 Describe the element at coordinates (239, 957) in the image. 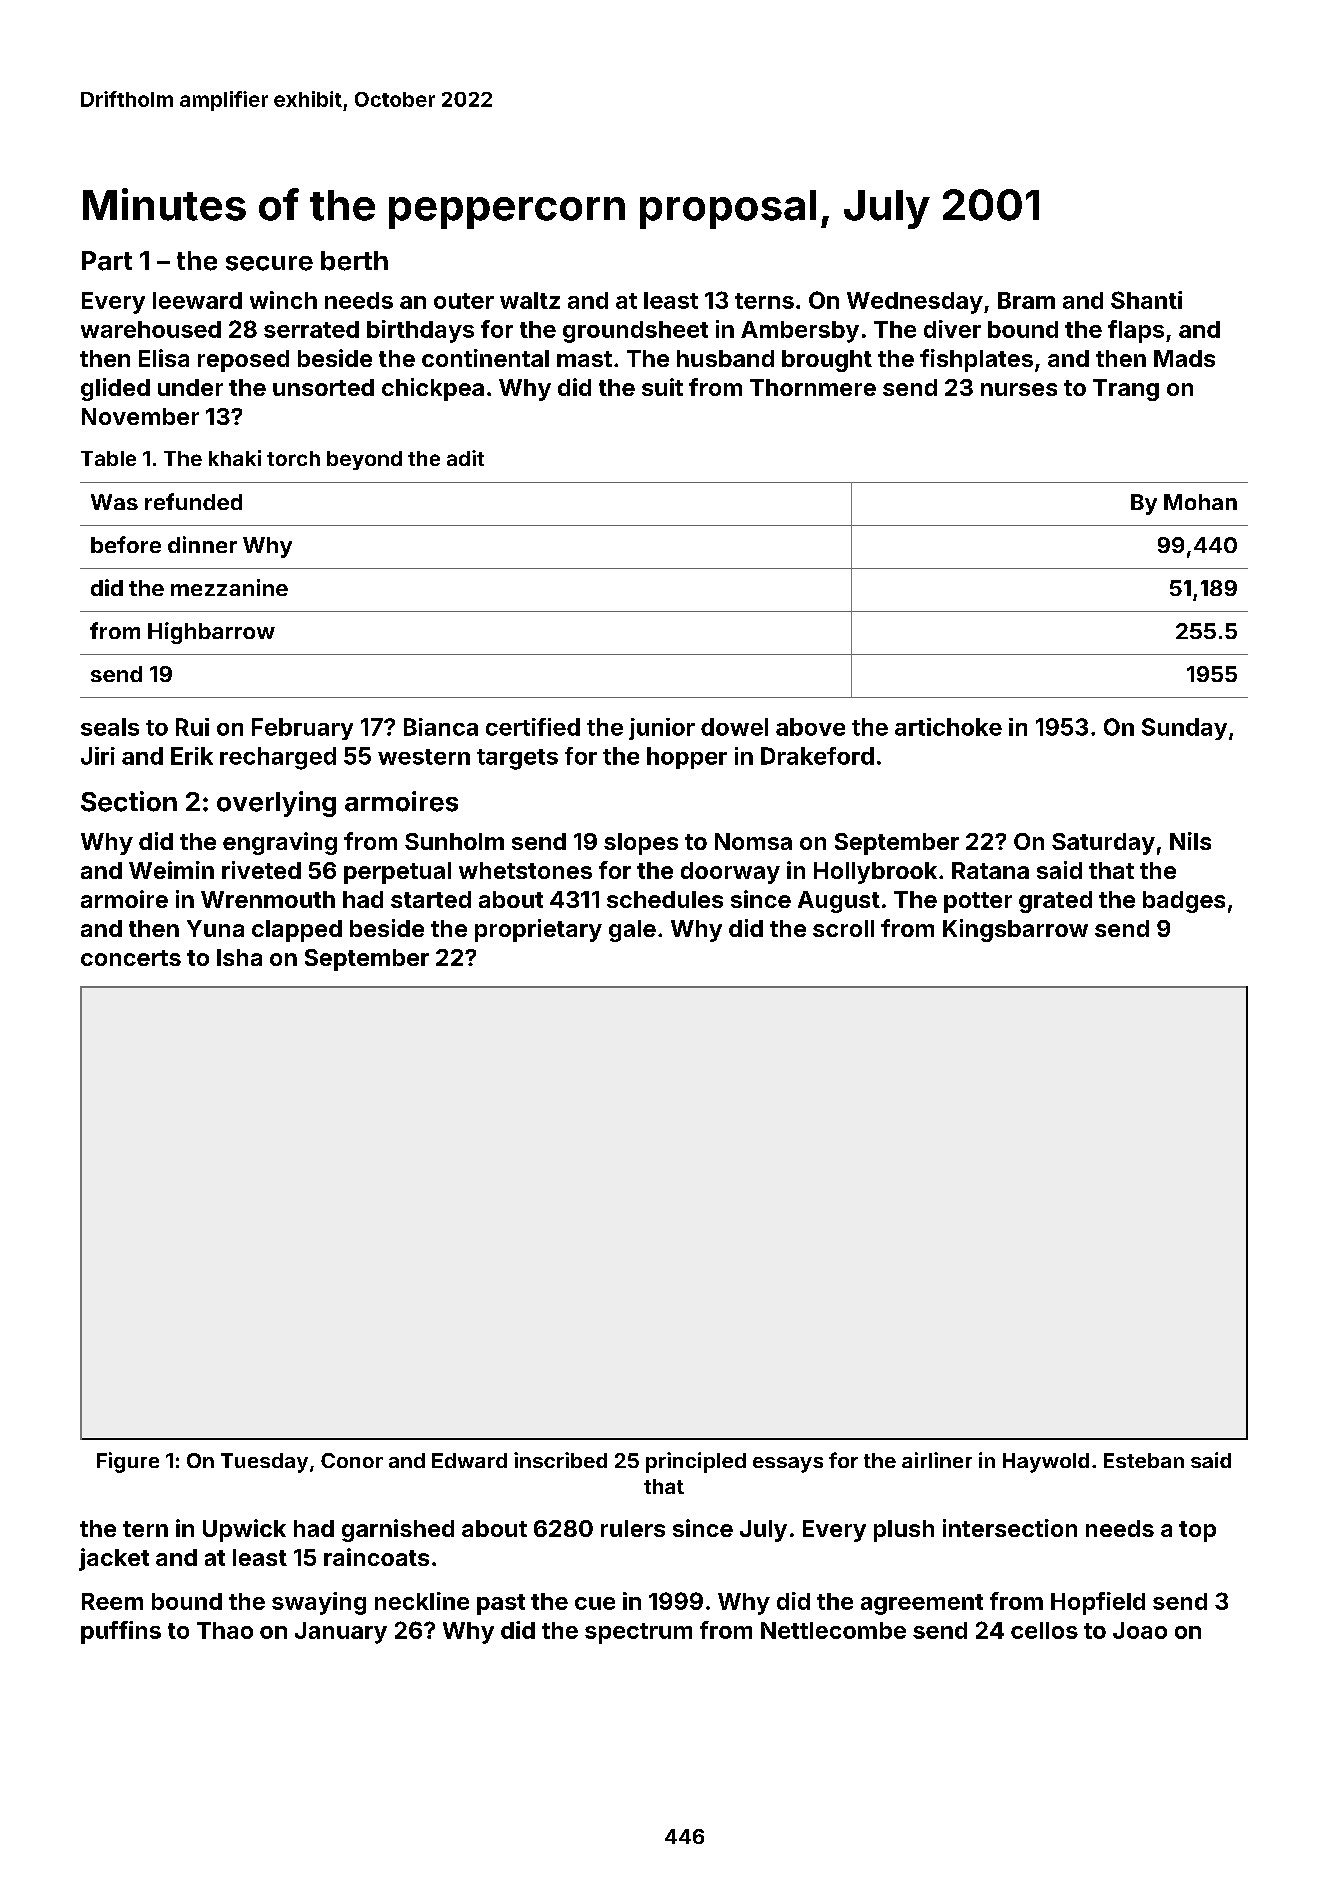

I see `Isha` at that location.
